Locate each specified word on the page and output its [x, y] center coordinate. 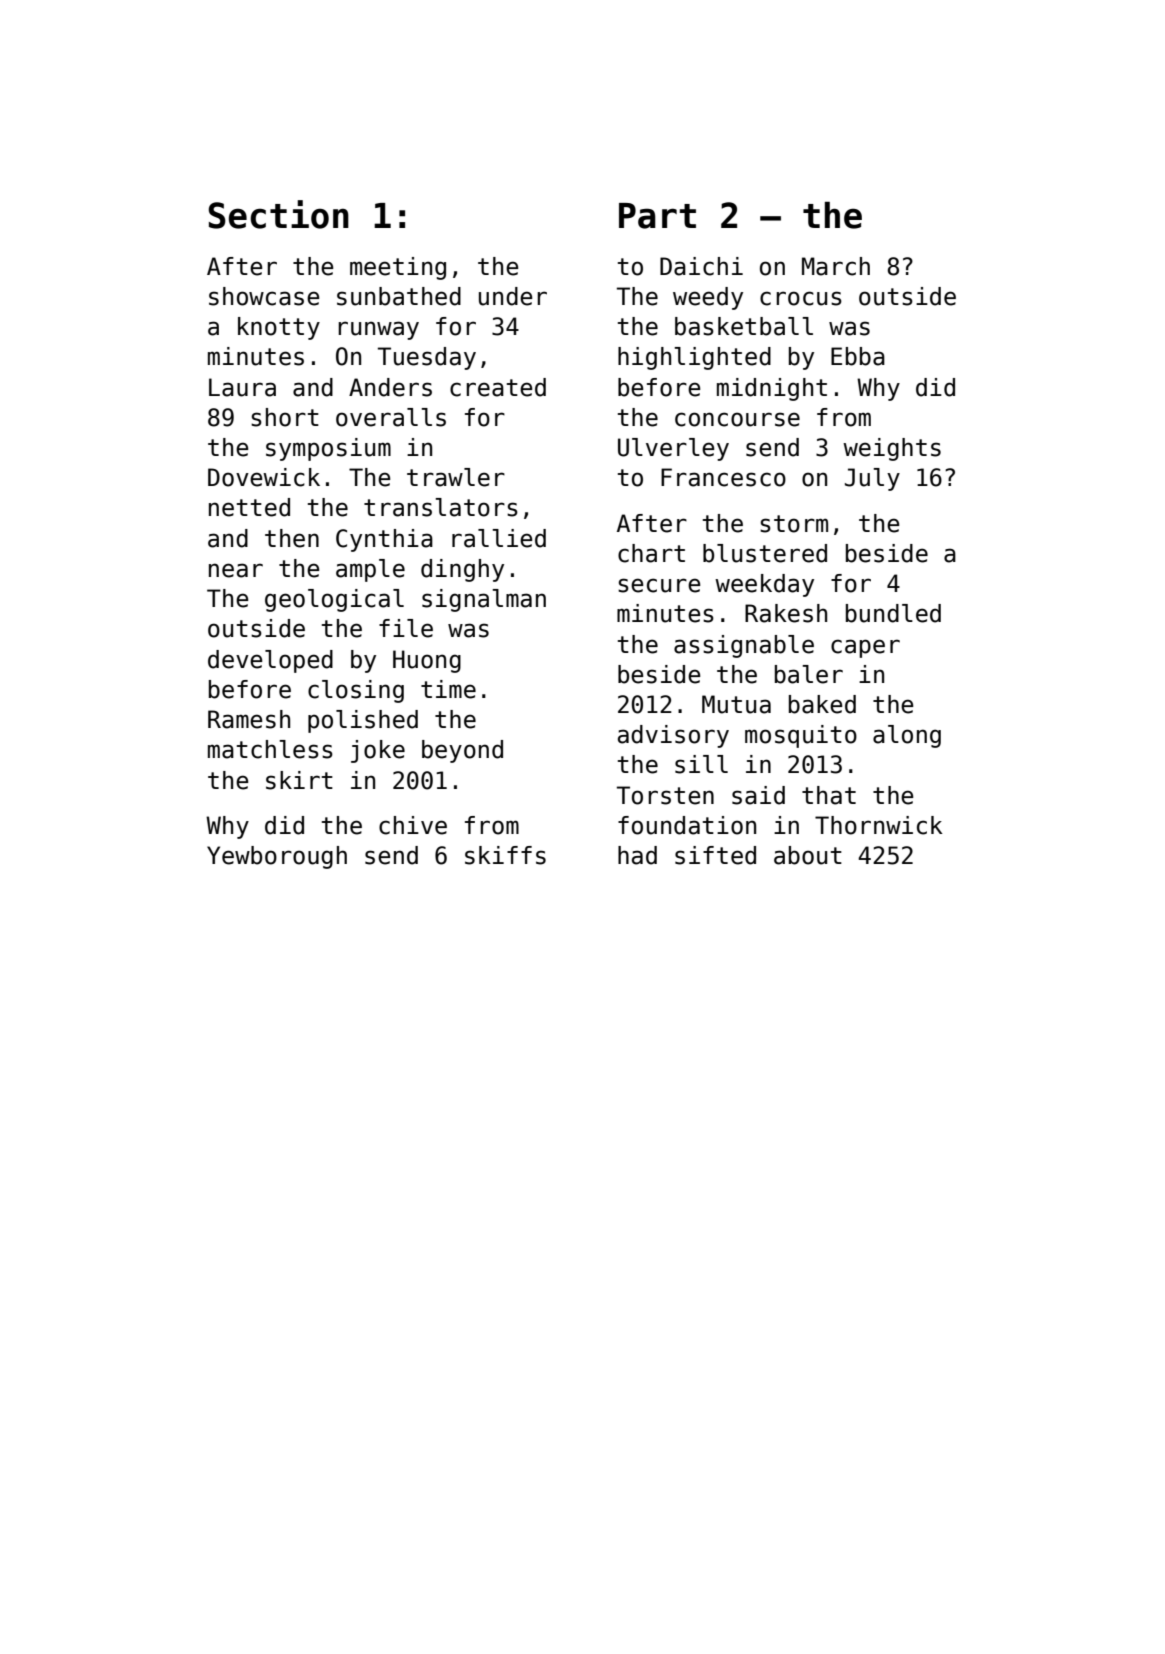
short [285, 417]
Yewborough [277, 857]
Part [657, 216]
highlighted [694, 358]
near [236, 570]
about [808, 855]
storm [794, 524]
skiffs [505, 855]
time [448, 689]
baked [822, 704]
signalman [484, 600]
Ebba [858, 356]
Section [278, 214]
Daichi [701, 266]
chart [651, 553]
